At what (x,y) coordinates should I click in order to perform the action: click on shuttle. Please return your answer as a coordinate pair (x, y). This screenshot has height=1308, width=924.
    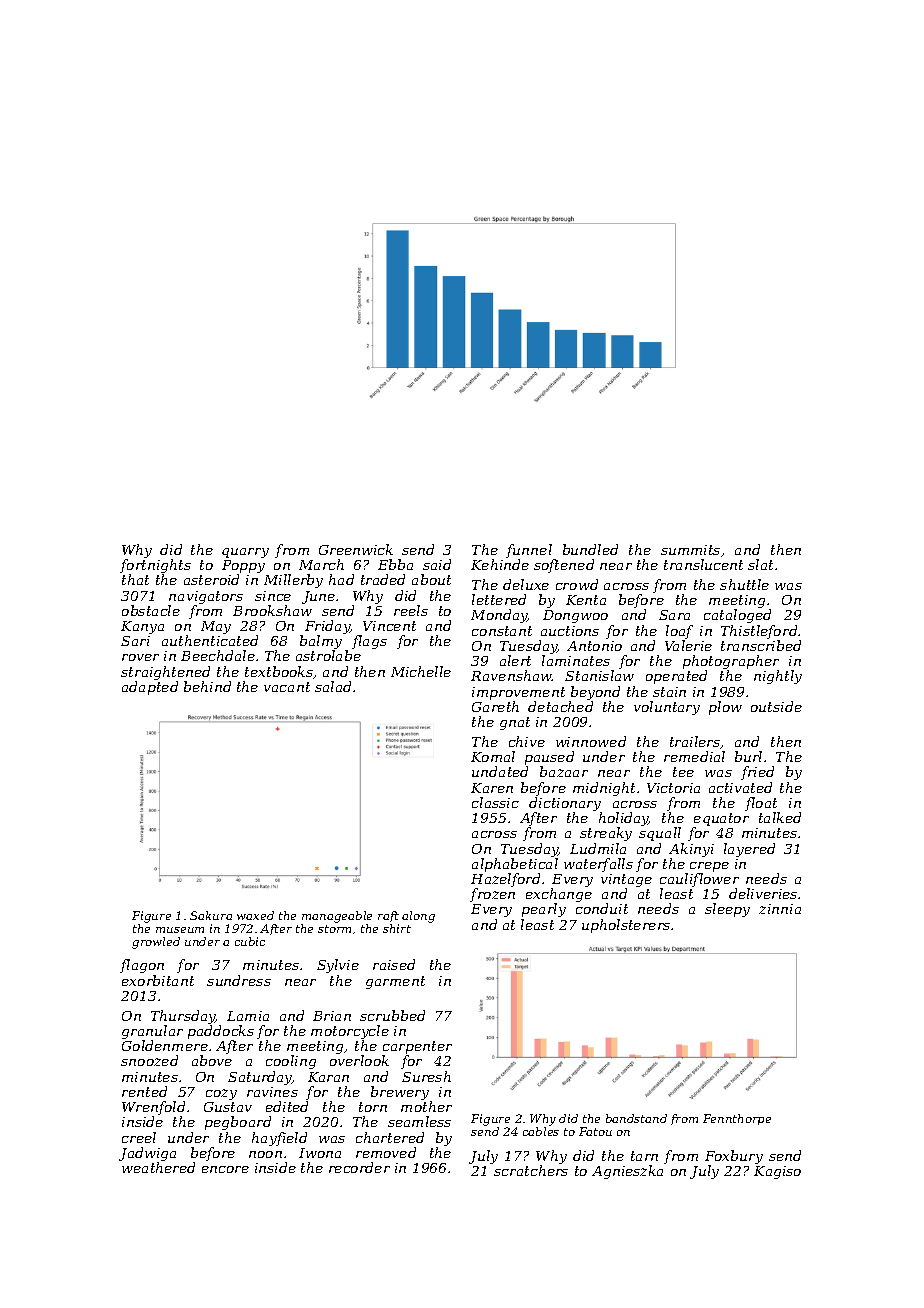
    Looking at the image, I should click on (744, 584).
